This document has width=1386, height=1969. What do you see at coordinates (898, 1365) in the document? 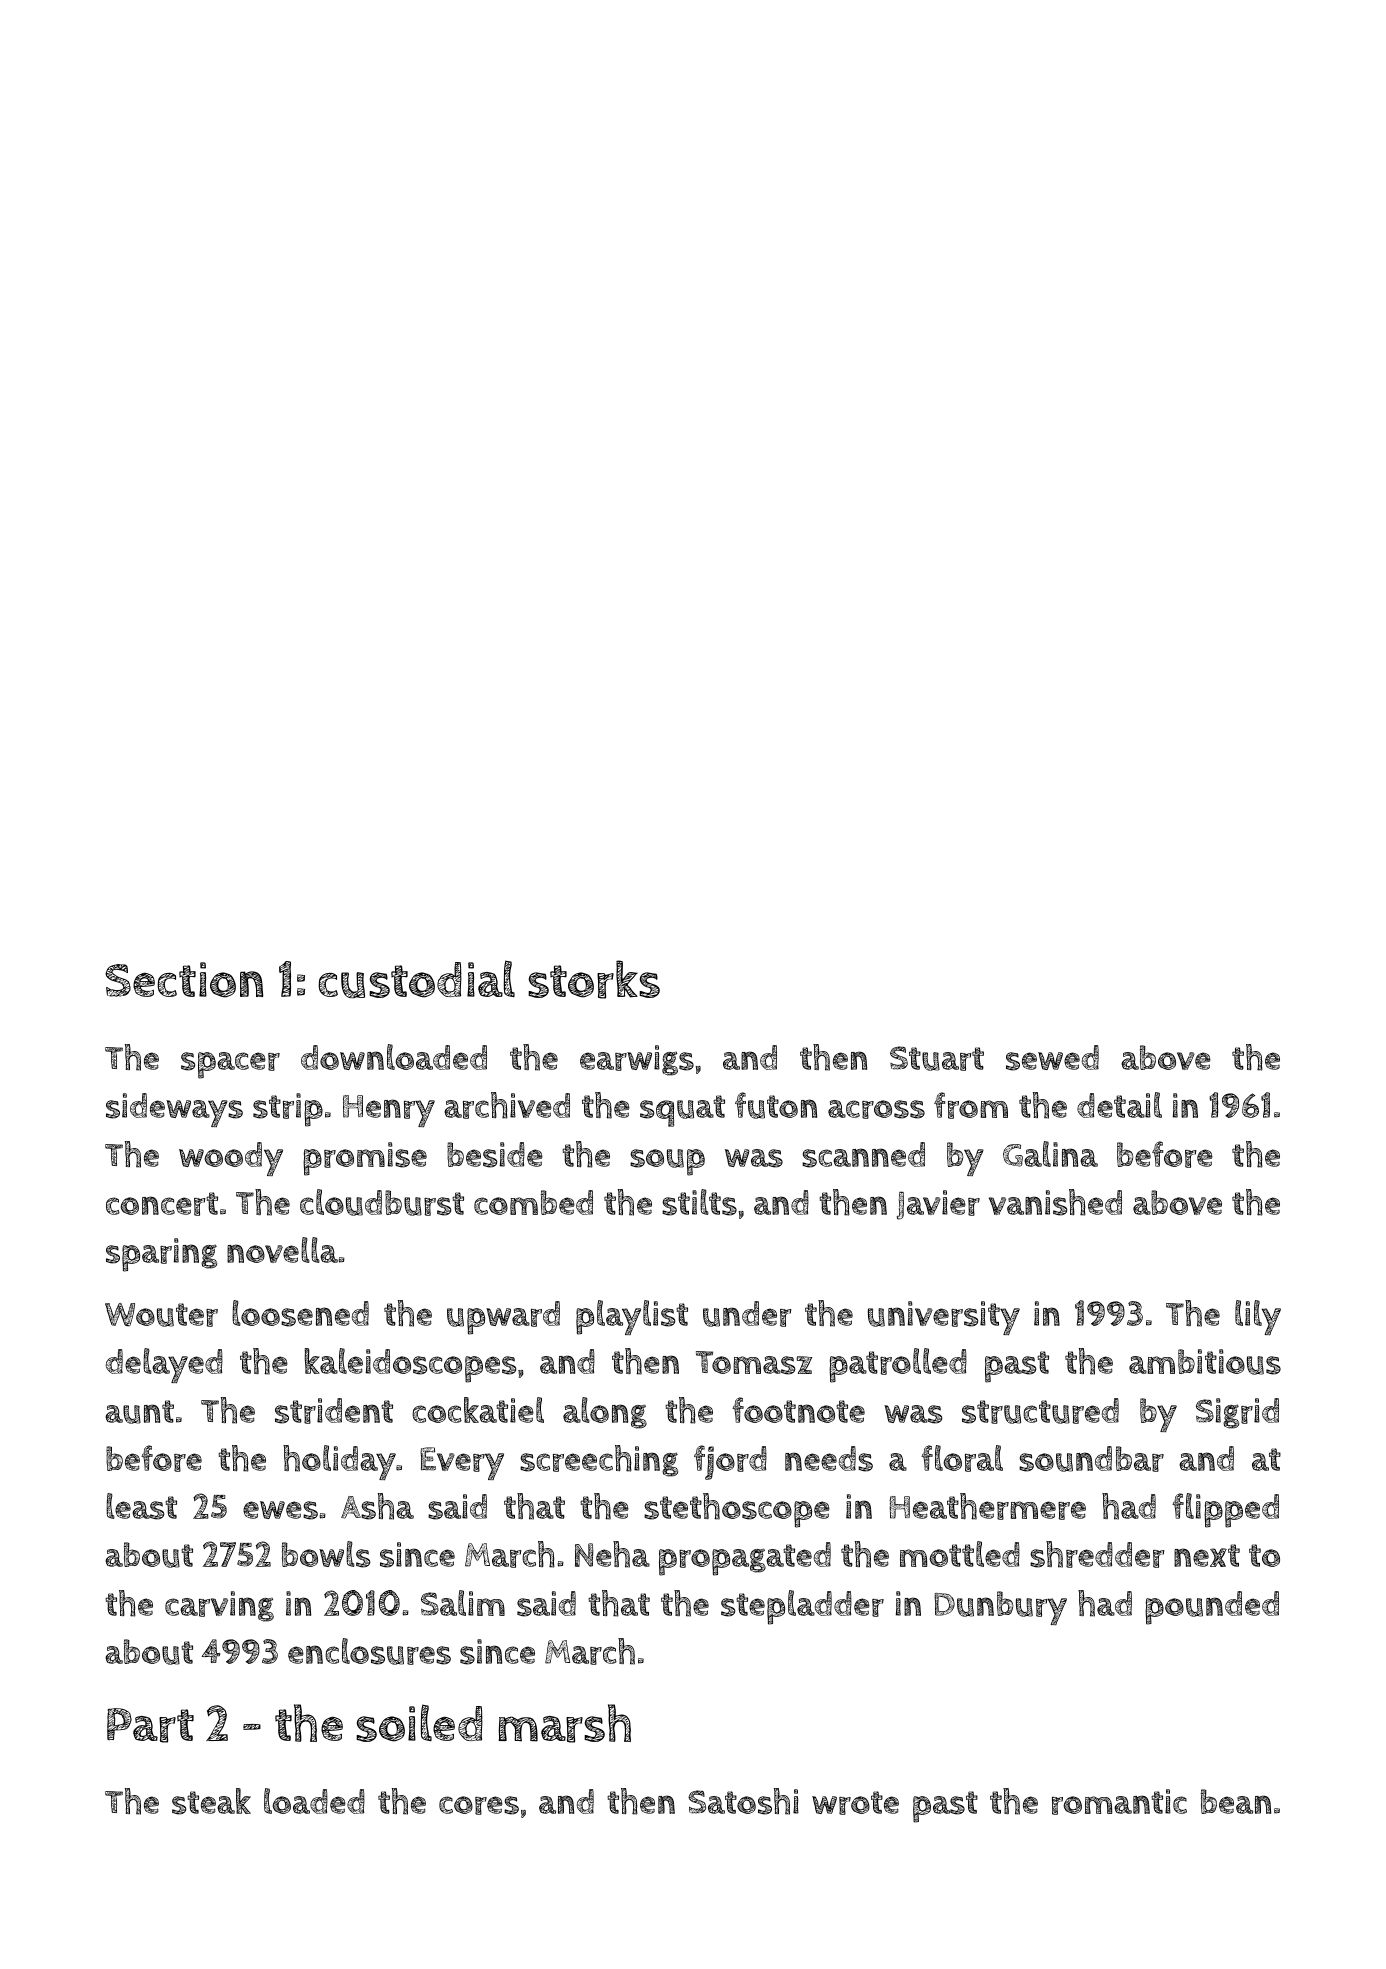
I see `patrolled` at bounding box center [898, 1365].
